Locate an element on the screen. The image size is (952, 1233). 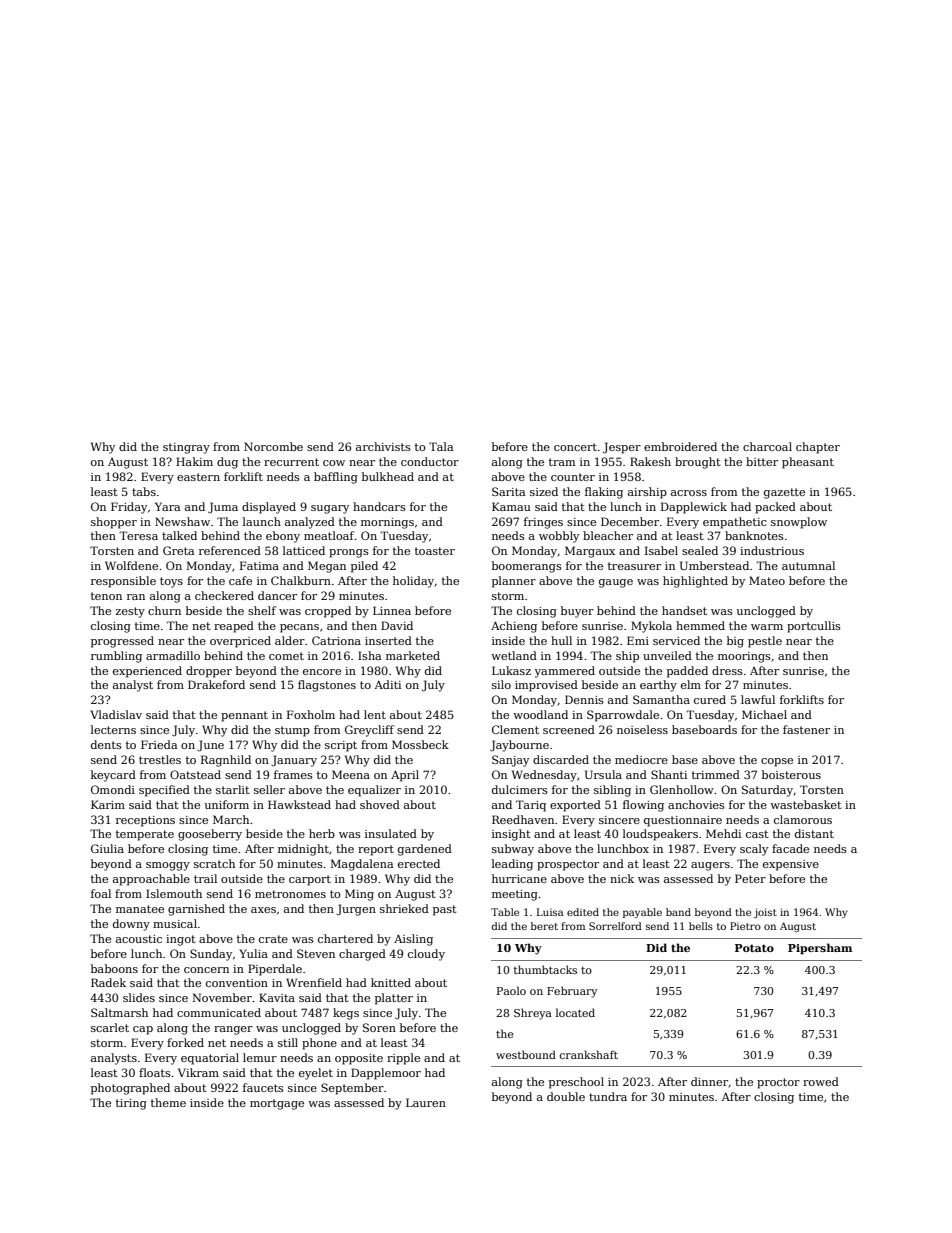
band is located at coordinates (678, 912).
